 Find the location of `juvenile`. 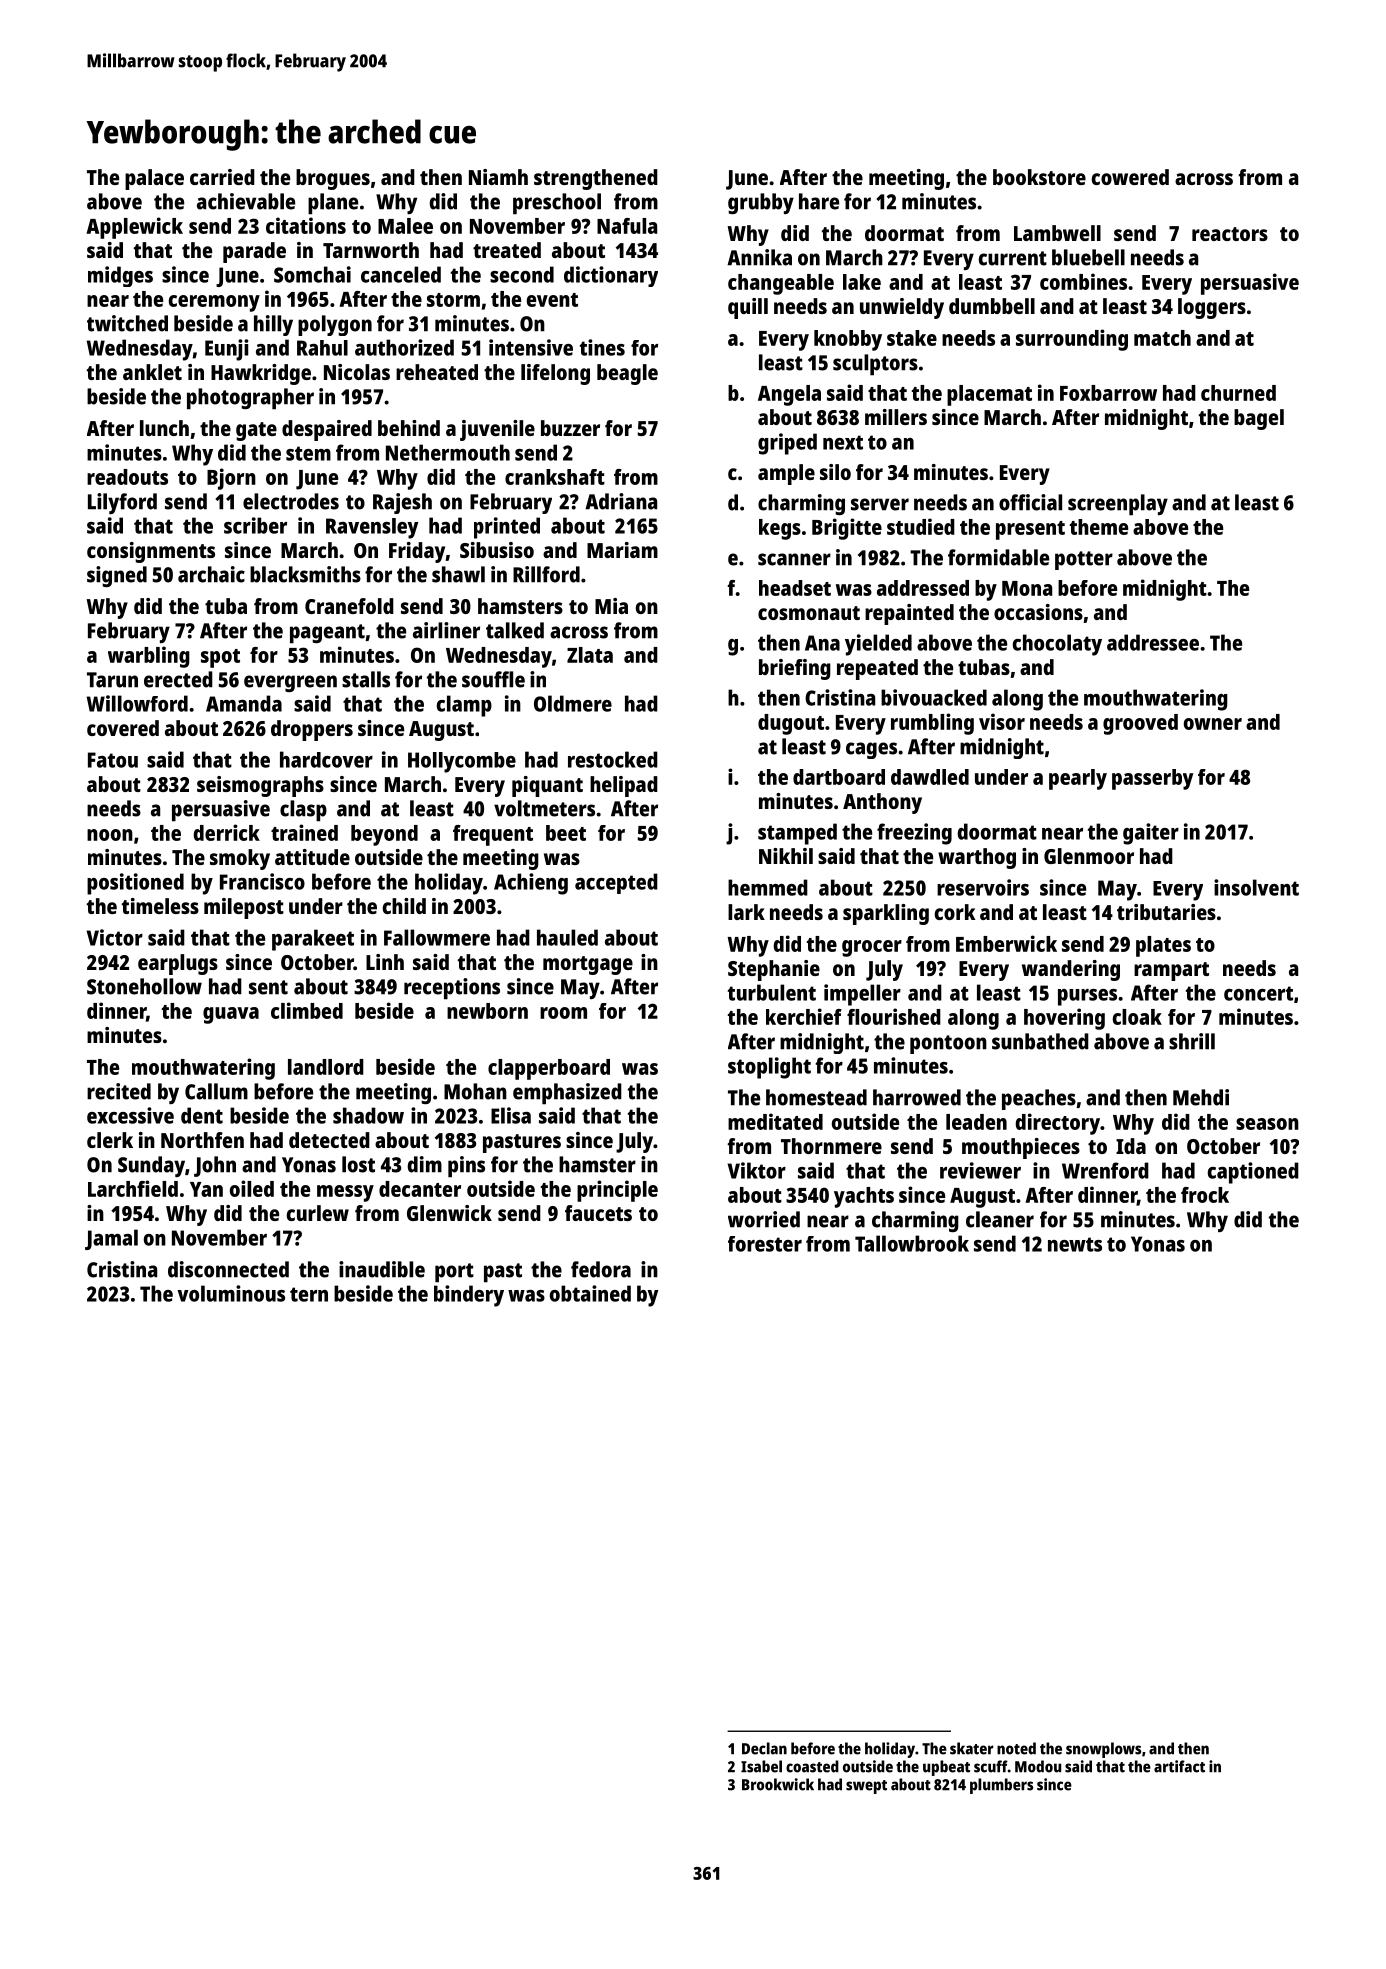

juvenile is located at coordinates (497, 430).
